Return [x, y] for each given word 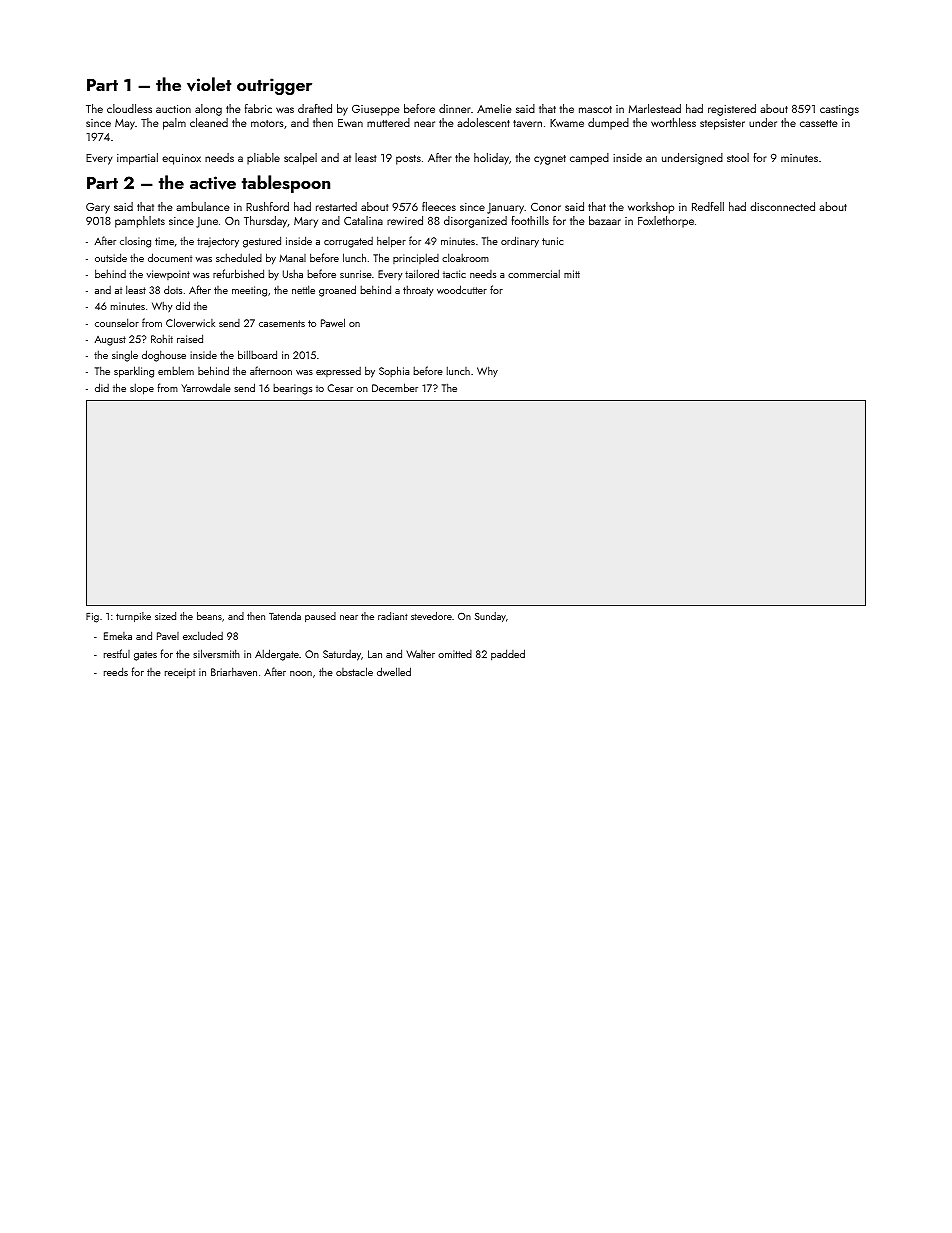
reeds [116, 671]
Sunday [490, 617]
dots [173, 289]
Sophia [394, 371]
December [395, 387]
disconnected [782, 206]
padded [508, 655]
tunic [552, 241]
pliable [263, 159]
